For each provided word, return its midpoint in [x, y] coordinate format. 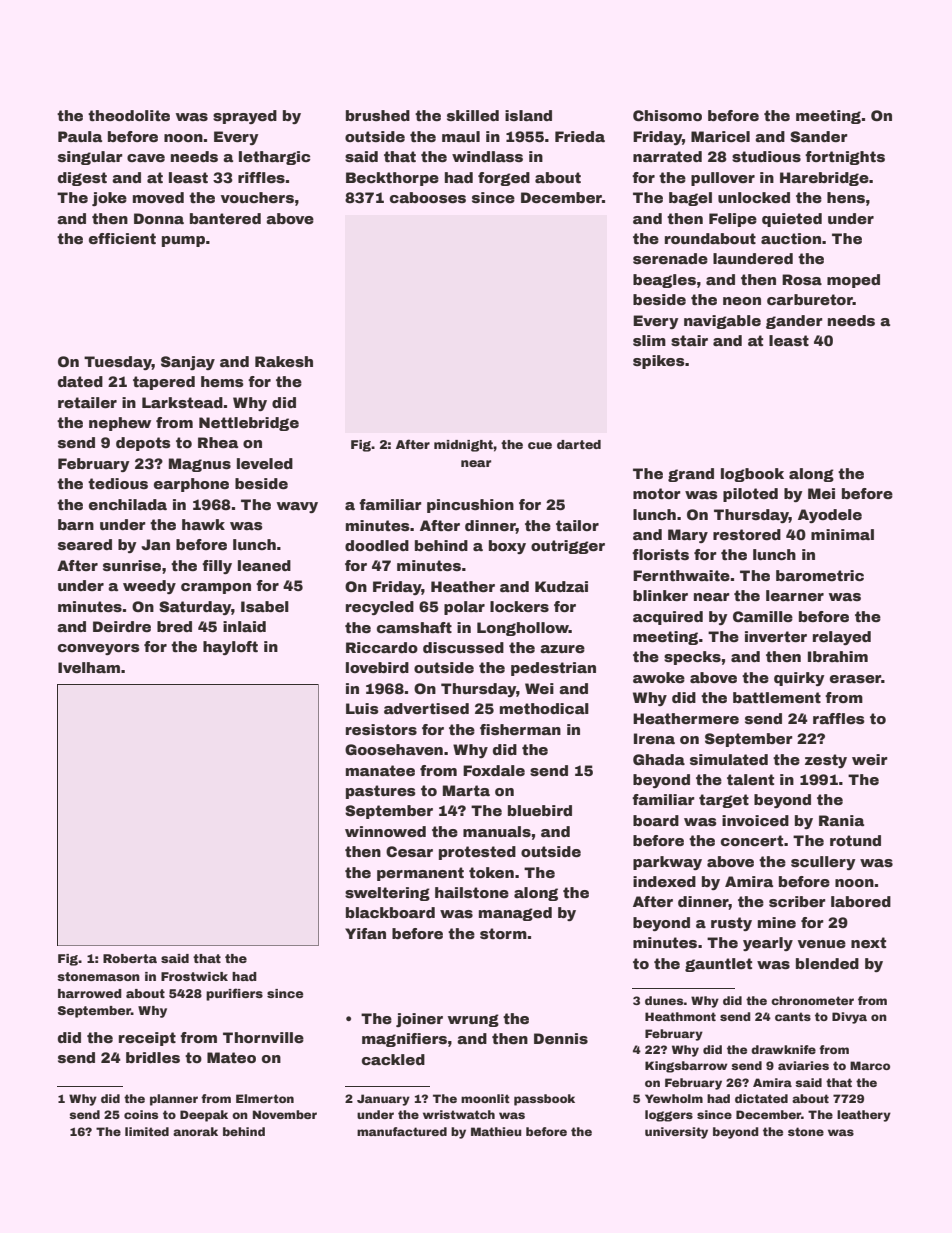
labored [861, 901]
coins [141, 1114]
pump [183, 241]
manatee [380, 770]
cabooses [428, 197]
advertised [426, 708]
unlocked [754, 197]
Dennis [561, 1038]
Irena [654, 738]
